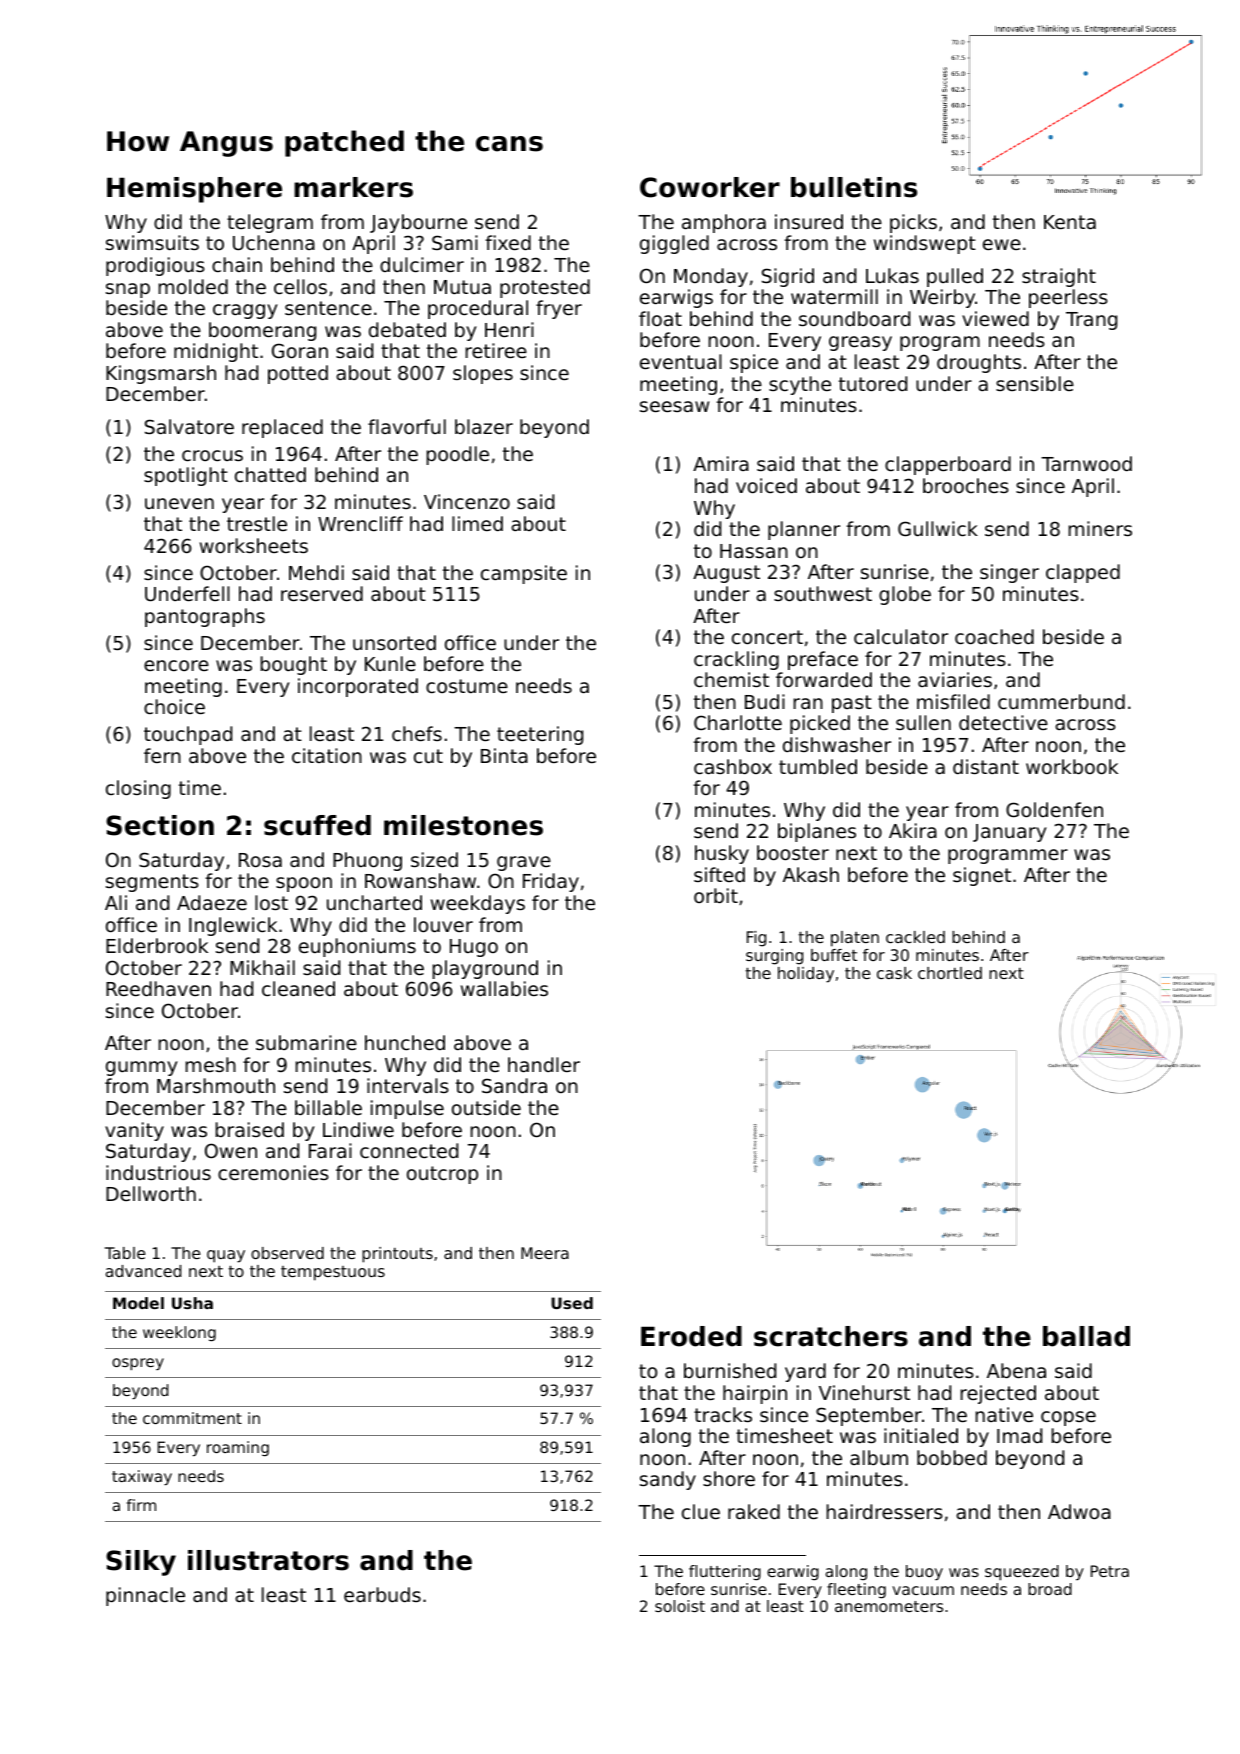  I want to click on playground, so click(485, 969).
